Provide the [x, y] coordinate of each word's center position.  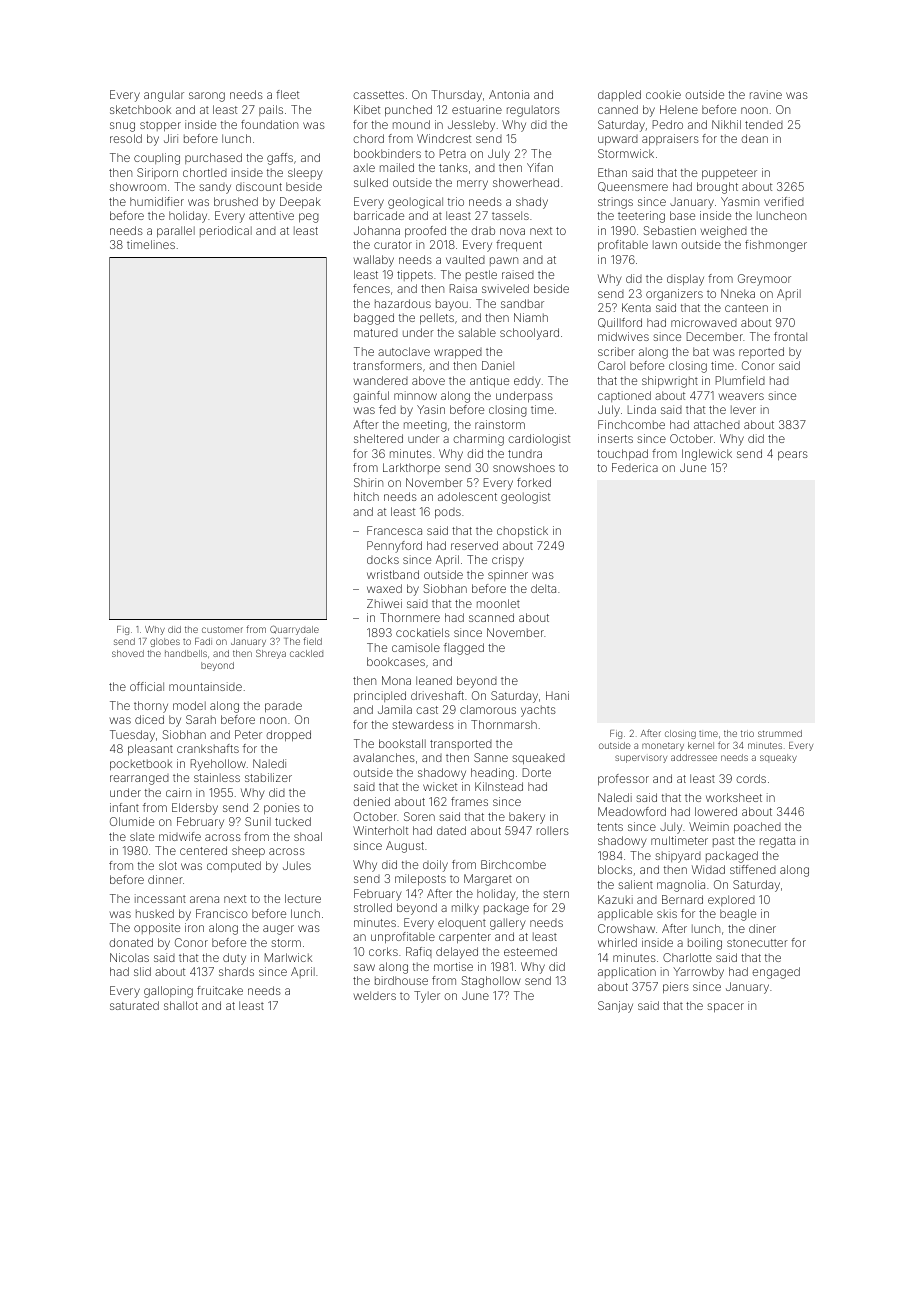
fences [371, 288]
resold [126, 138]
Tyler [427, 997]
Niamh [531, 317]
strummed [780, 733]
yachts [538, 711]
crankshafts [208, 748]
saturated [134, 1005]
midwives [623, 336]
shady [532, 203]
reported [761, 352]
